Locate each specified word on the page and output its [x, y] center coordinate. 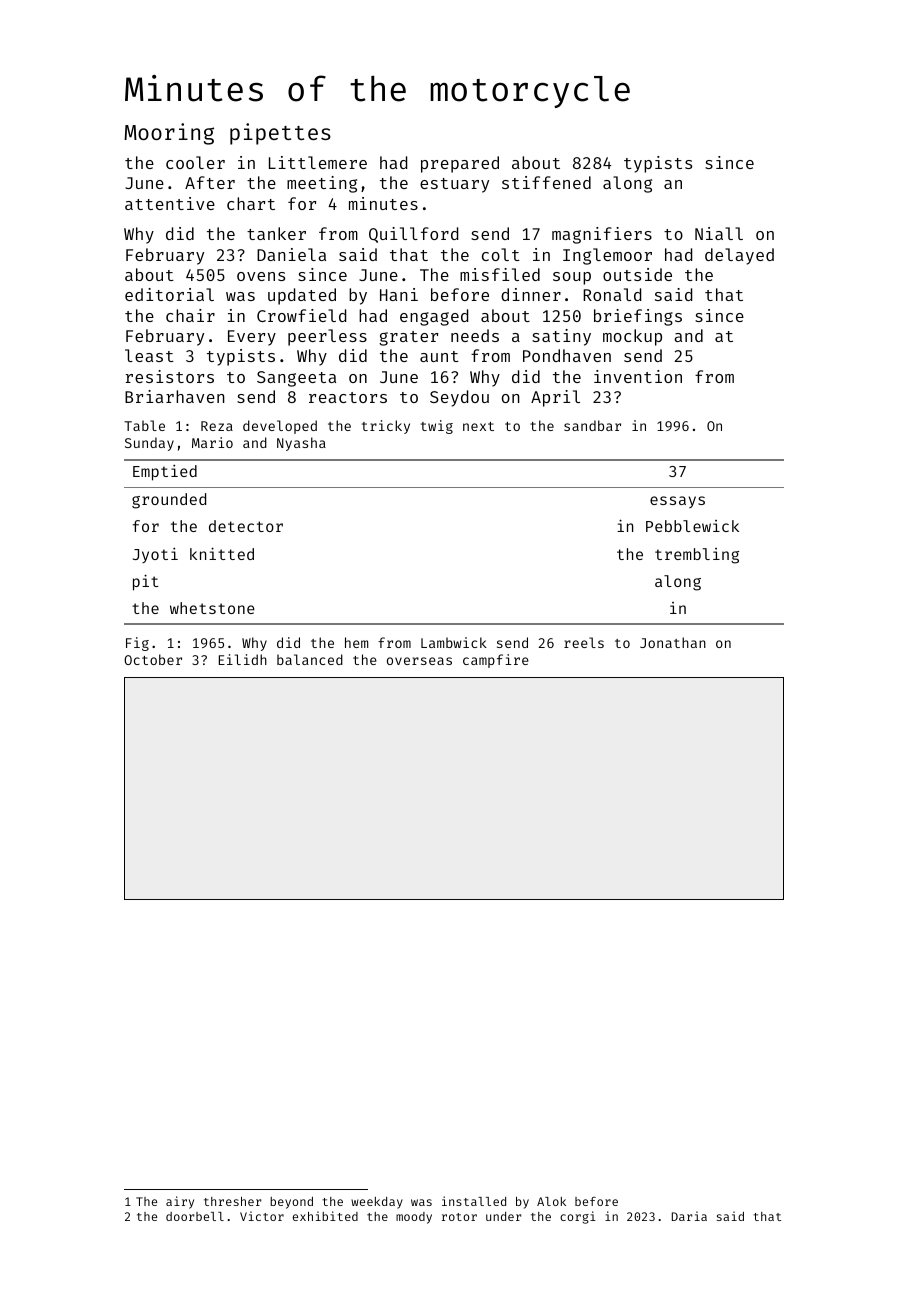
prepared [460, 164]
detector [246, 526]
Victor [262, 1216]
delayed [739, 256]
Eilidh [243, 659]
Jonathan [673, 642]
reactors [348, 397]
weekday [377, 1203]
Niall [719, 233]
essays [677, 502]
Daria [689, 1216]
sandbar [592, 425]
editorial [169, 294]
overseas [419, 661]
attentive [170, 203]
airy [180, 1202]
